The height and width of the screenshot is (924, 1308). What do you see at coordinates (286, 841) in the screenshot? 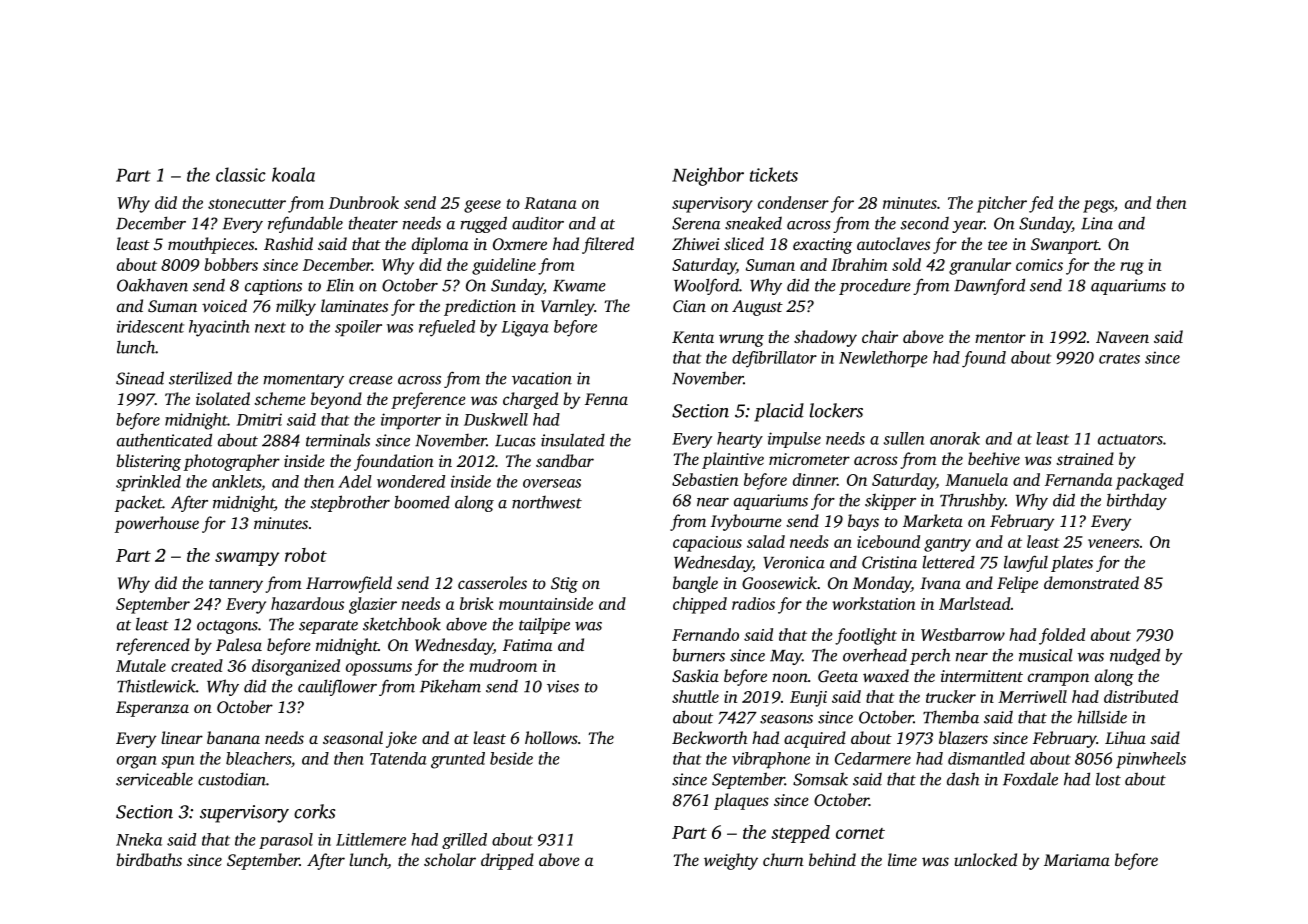
I see `parasol` at bounding box center [286, 841].
